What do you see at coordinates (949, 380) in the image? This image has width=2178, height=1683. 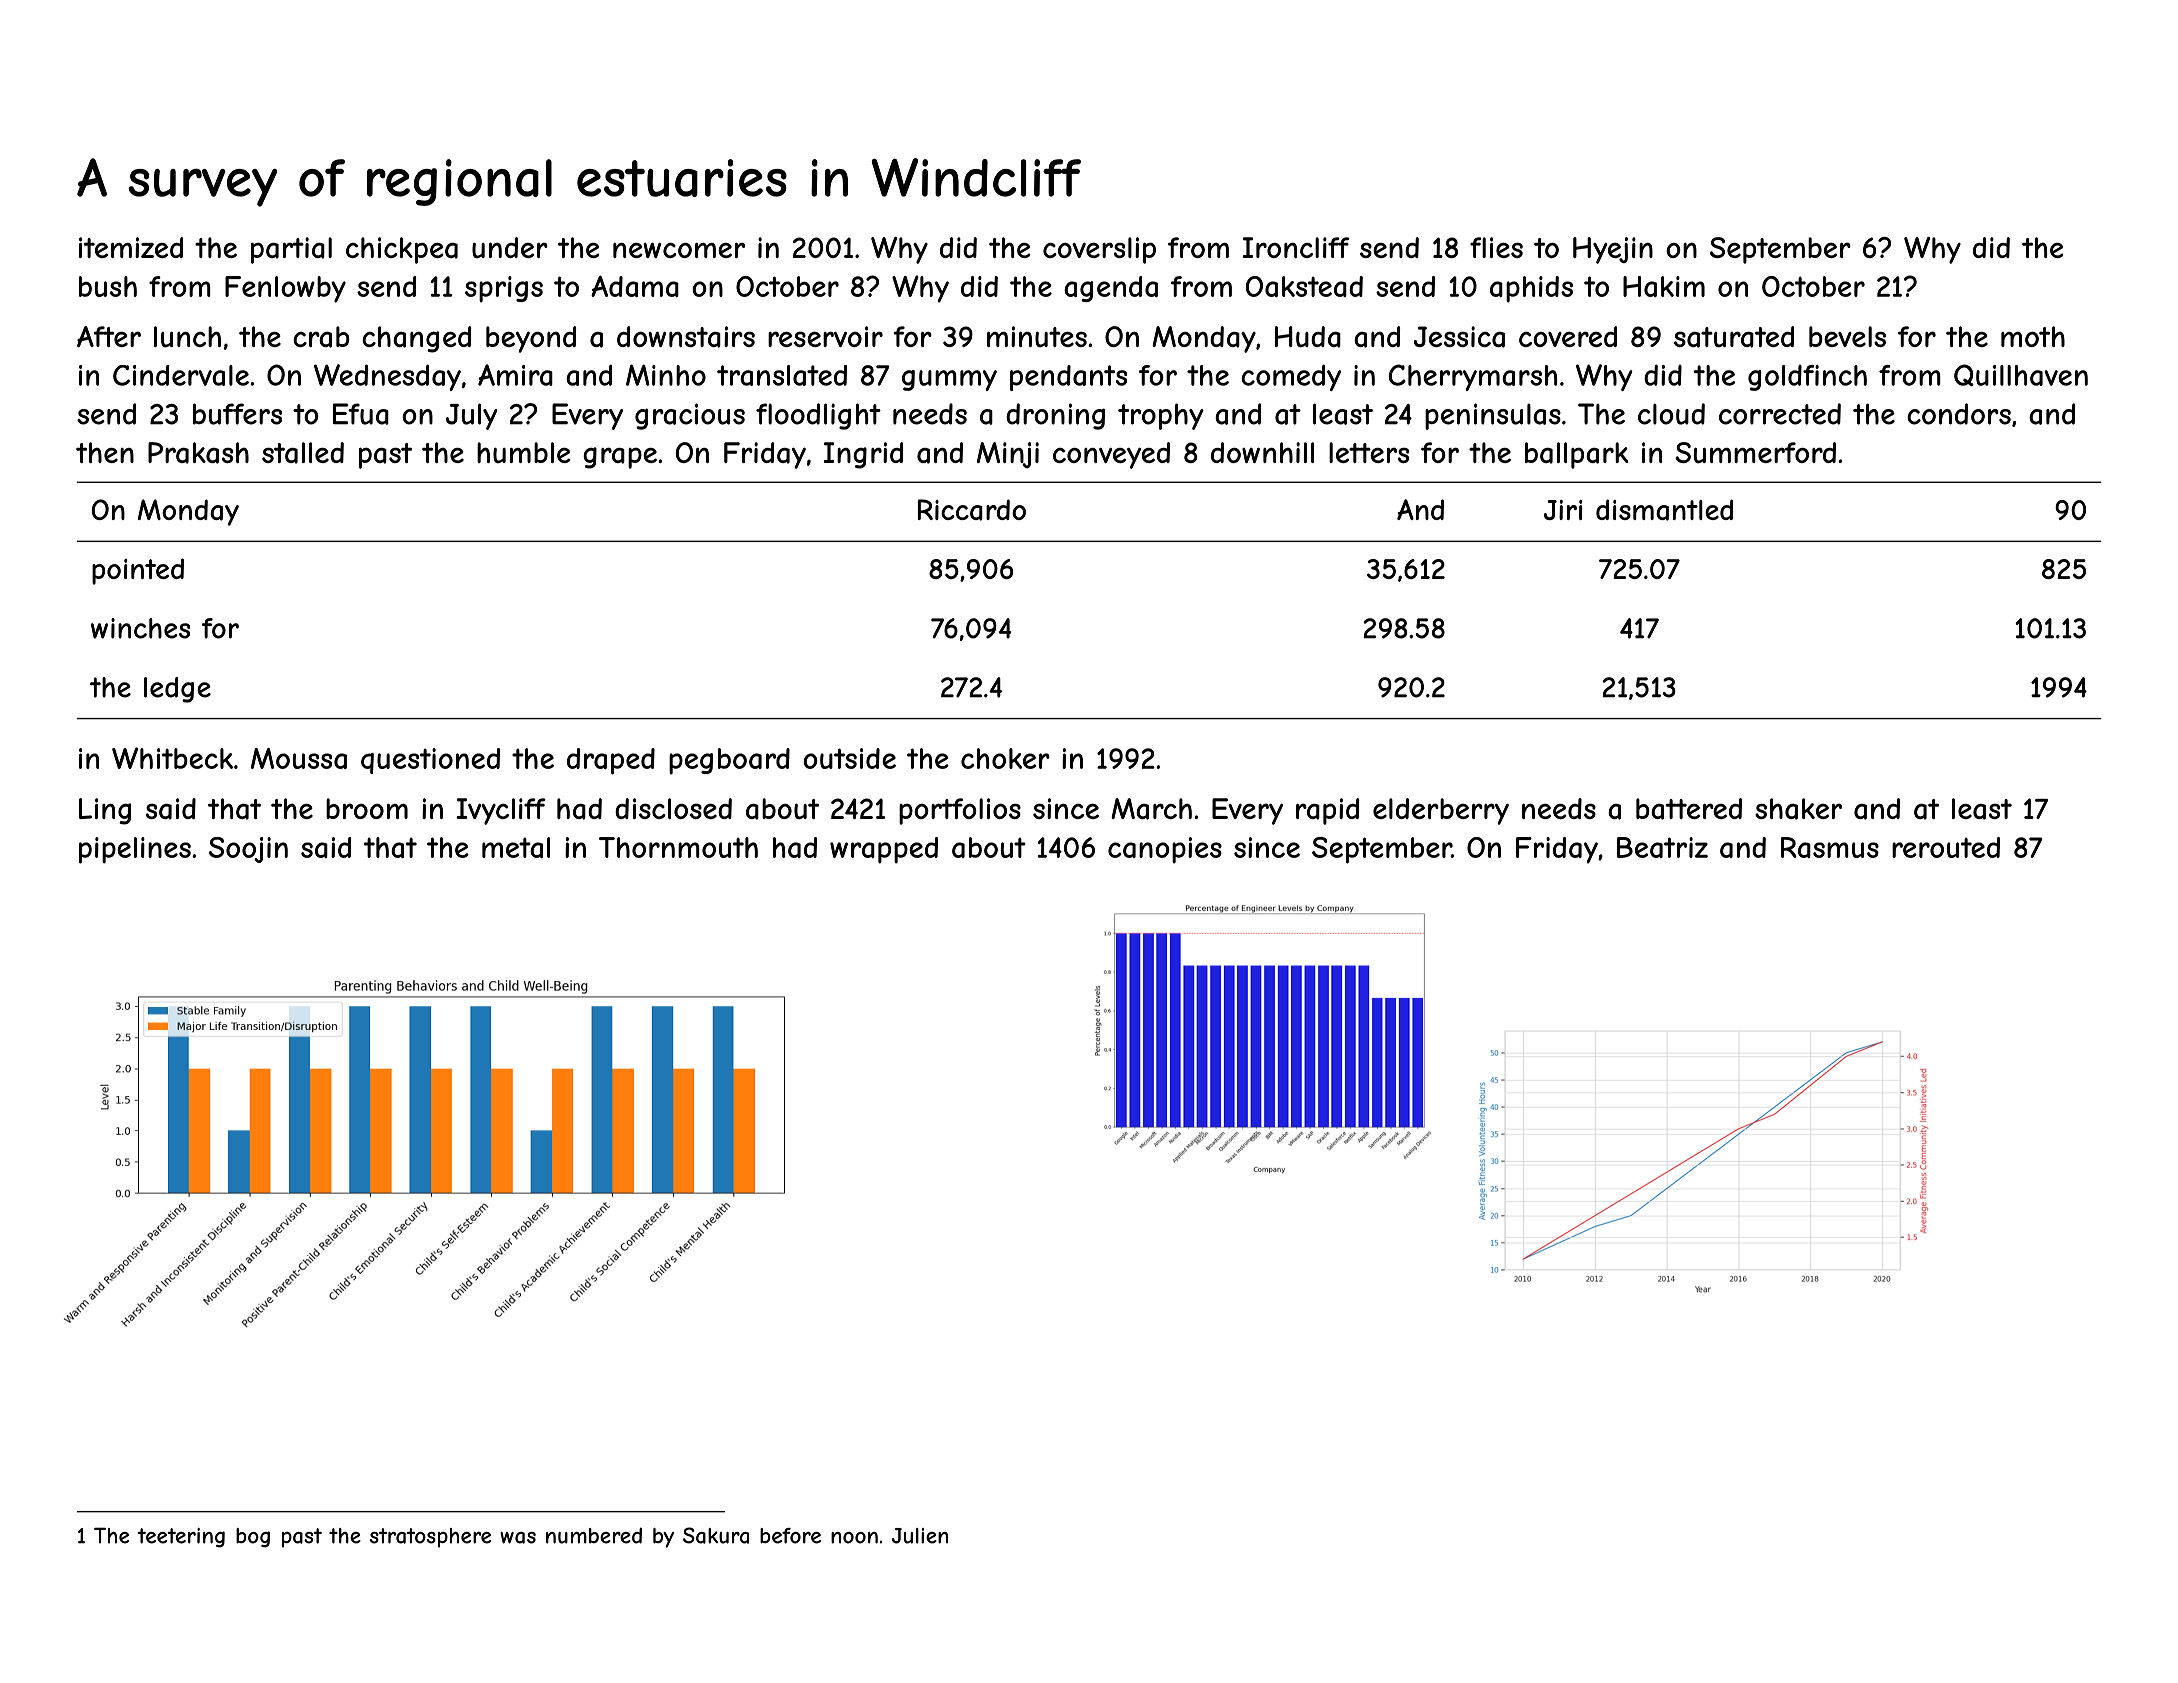 I see `gummy` at bounding box center [949, 380].
